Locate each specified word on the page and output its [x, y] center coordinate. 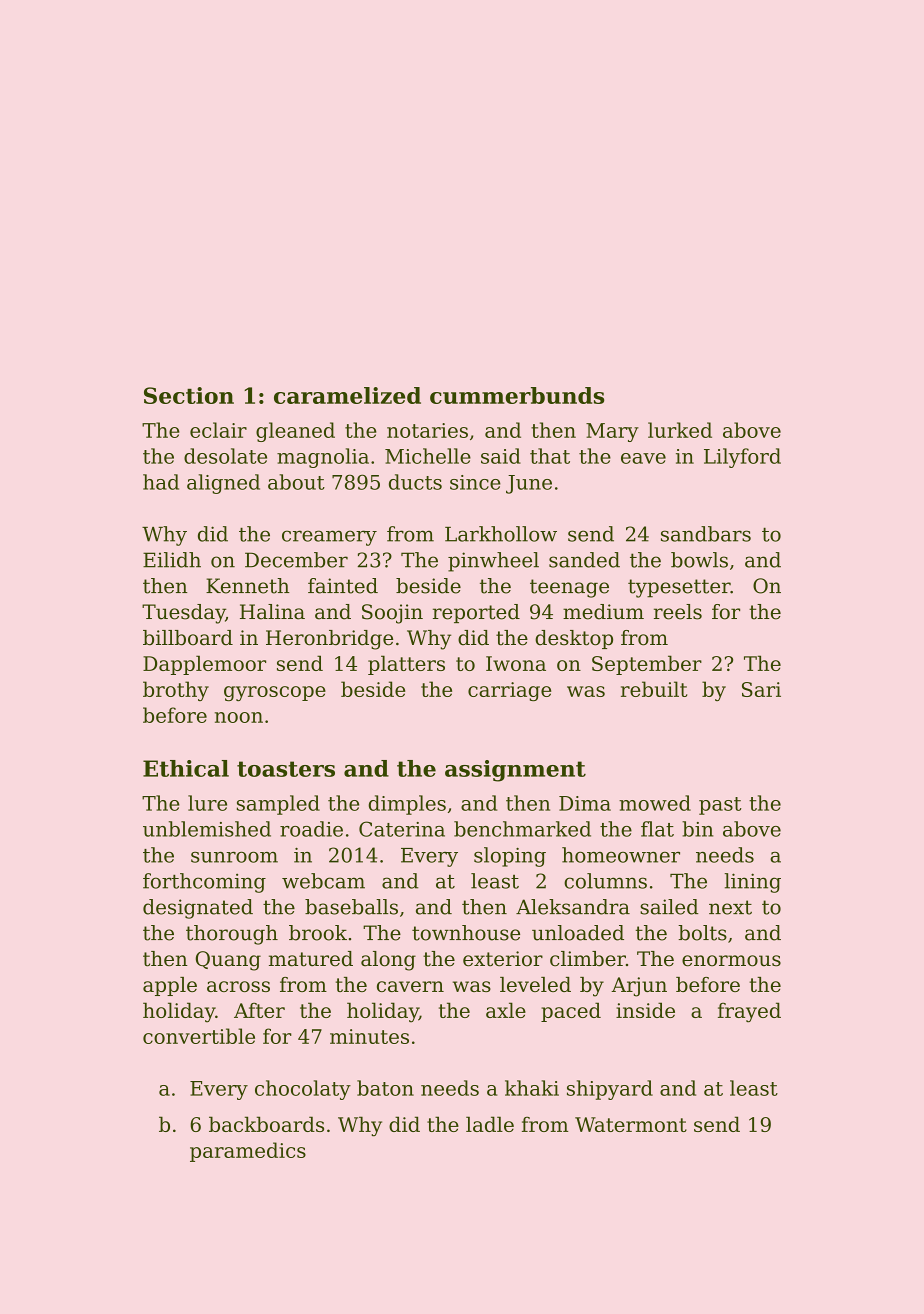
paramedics [248, 1152]
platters [406, 665]
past [720, 806]
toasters [286, 769]
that [550, 456]
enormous [731, 961]
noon [239, 717]
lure [207, 803]
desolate [225, 456]
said [501, 456]
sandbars [706, 534]
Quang [228, 961]
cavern [410, 986]
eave [643, 458]
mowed [655, 803]
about [296, 482]
